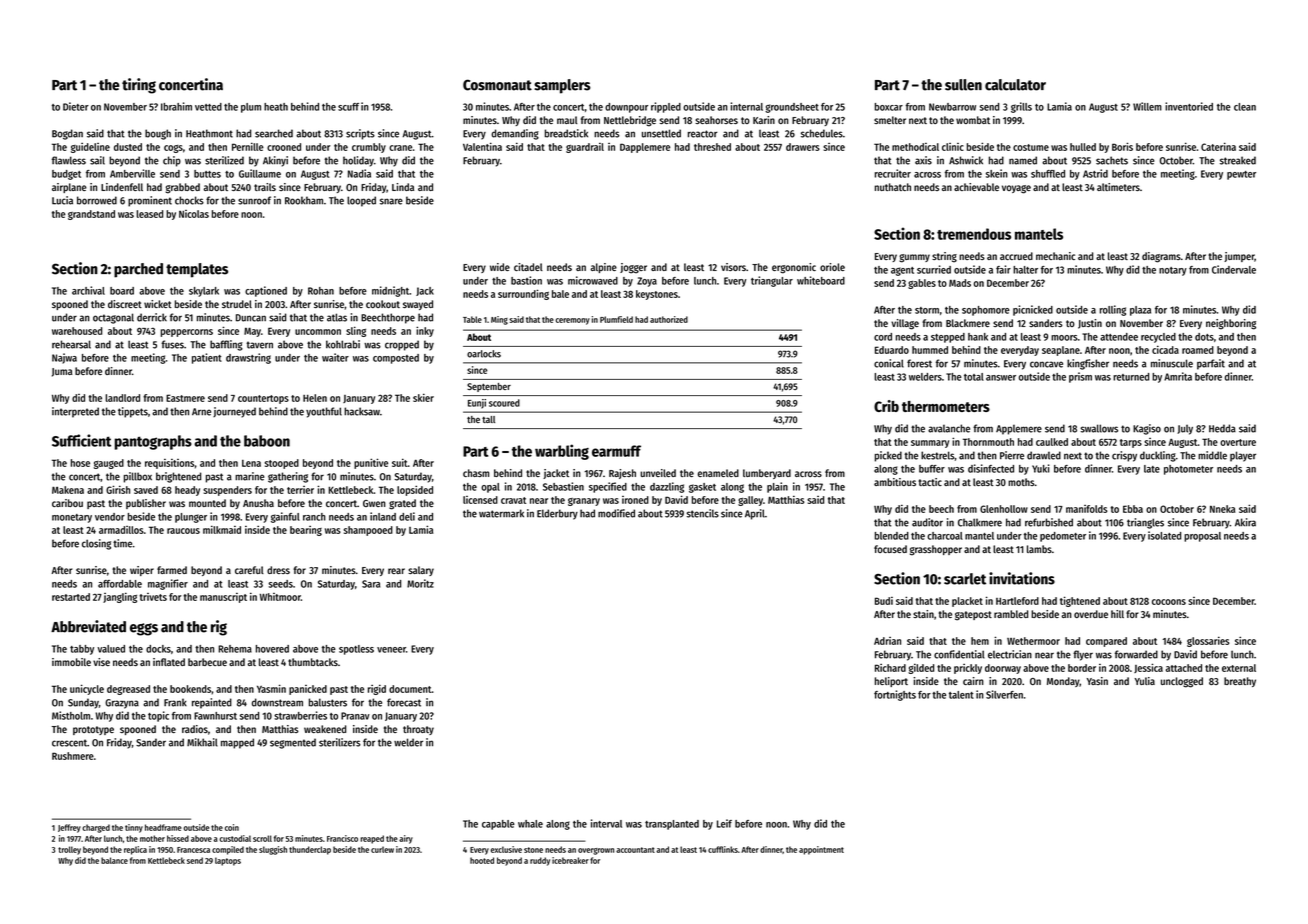 Image resolution: width=1308 pixels, height=924 pixels. Describe the element at coordinates (528, 267) in the page. I see `citadel` at that location.
